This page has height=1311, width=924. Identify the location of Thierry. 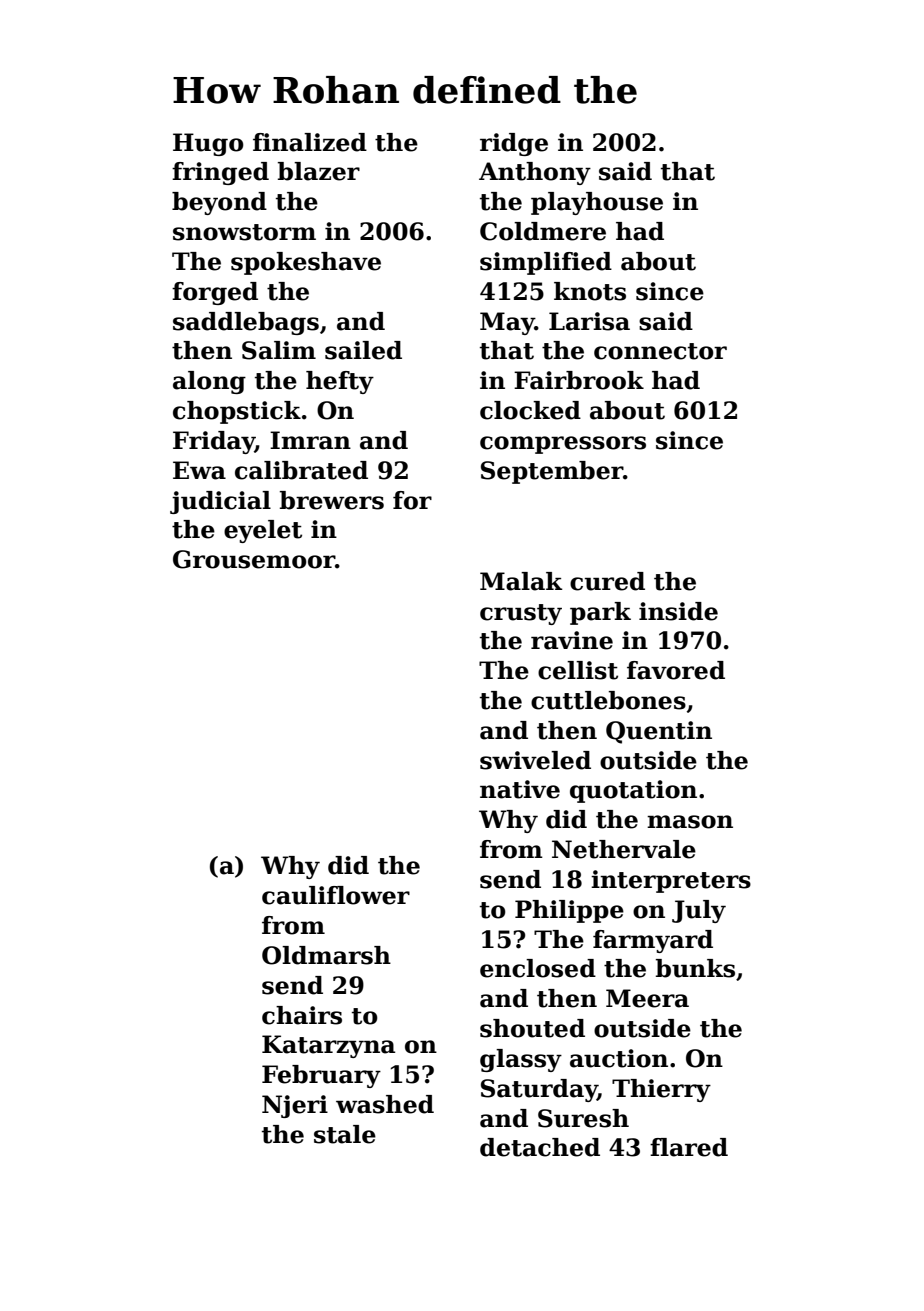
(661, 1090).
